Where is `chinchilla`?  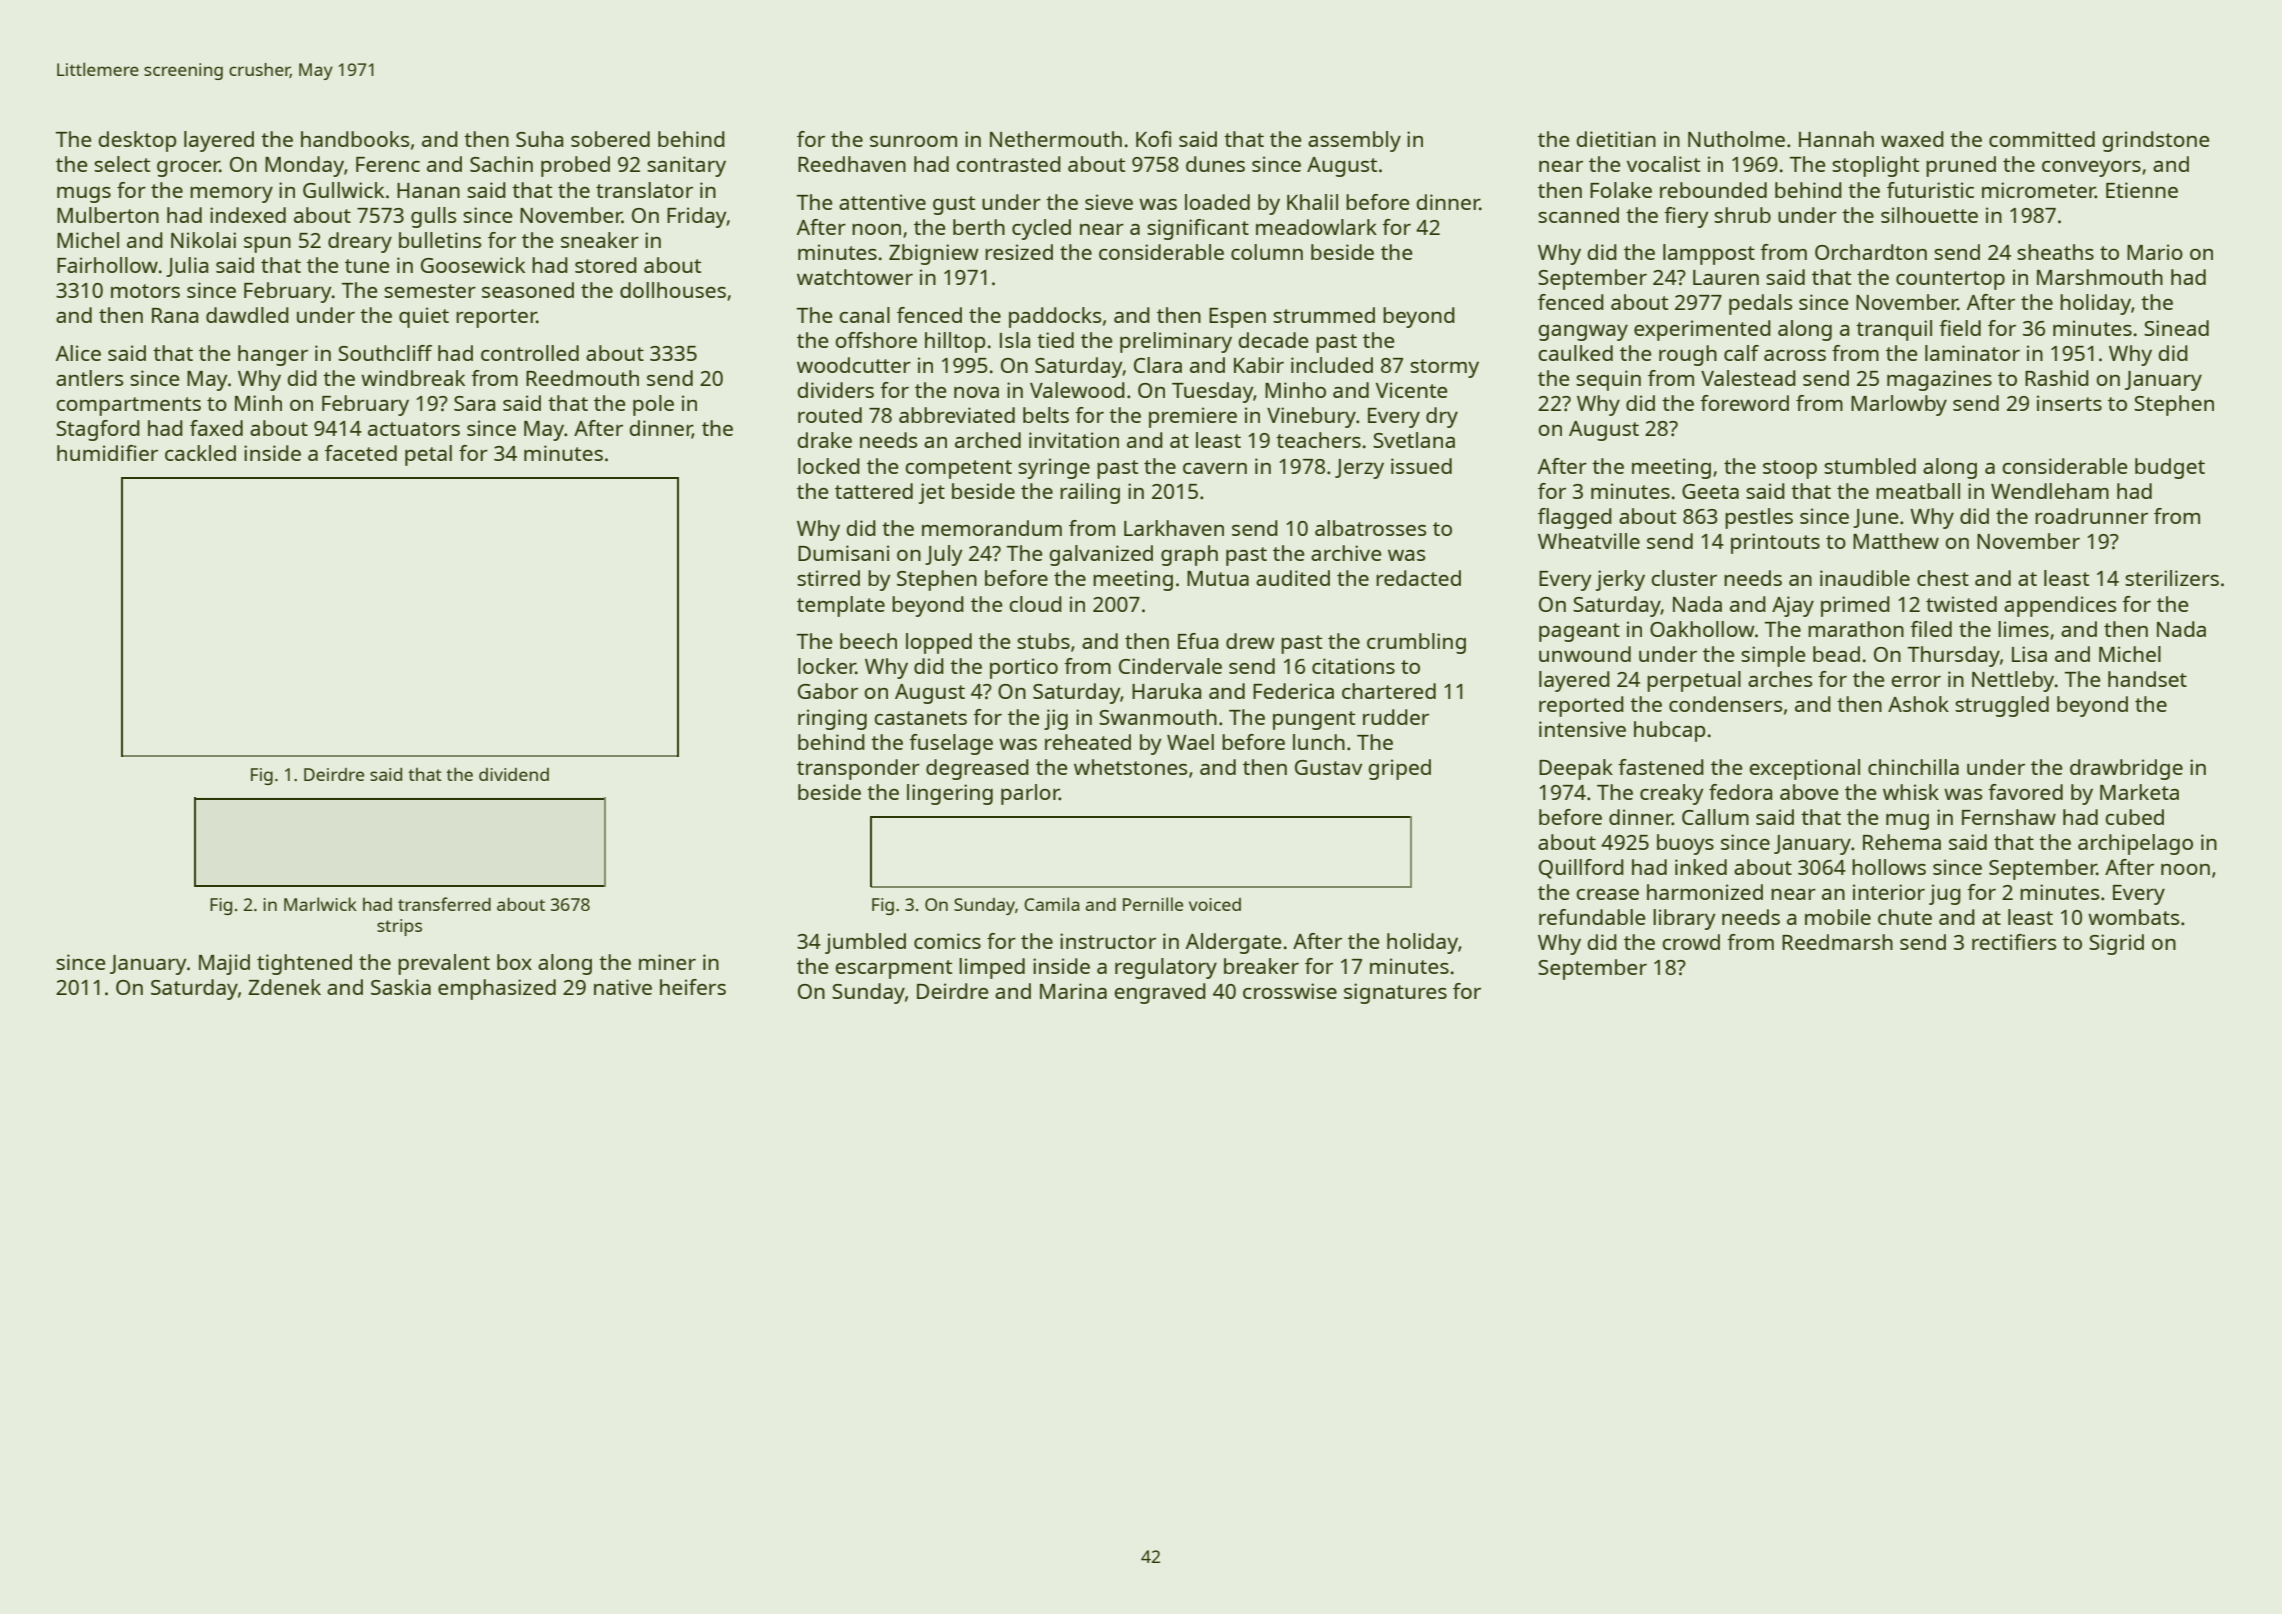 chinchilla is located at coordinates (1913, 767).
